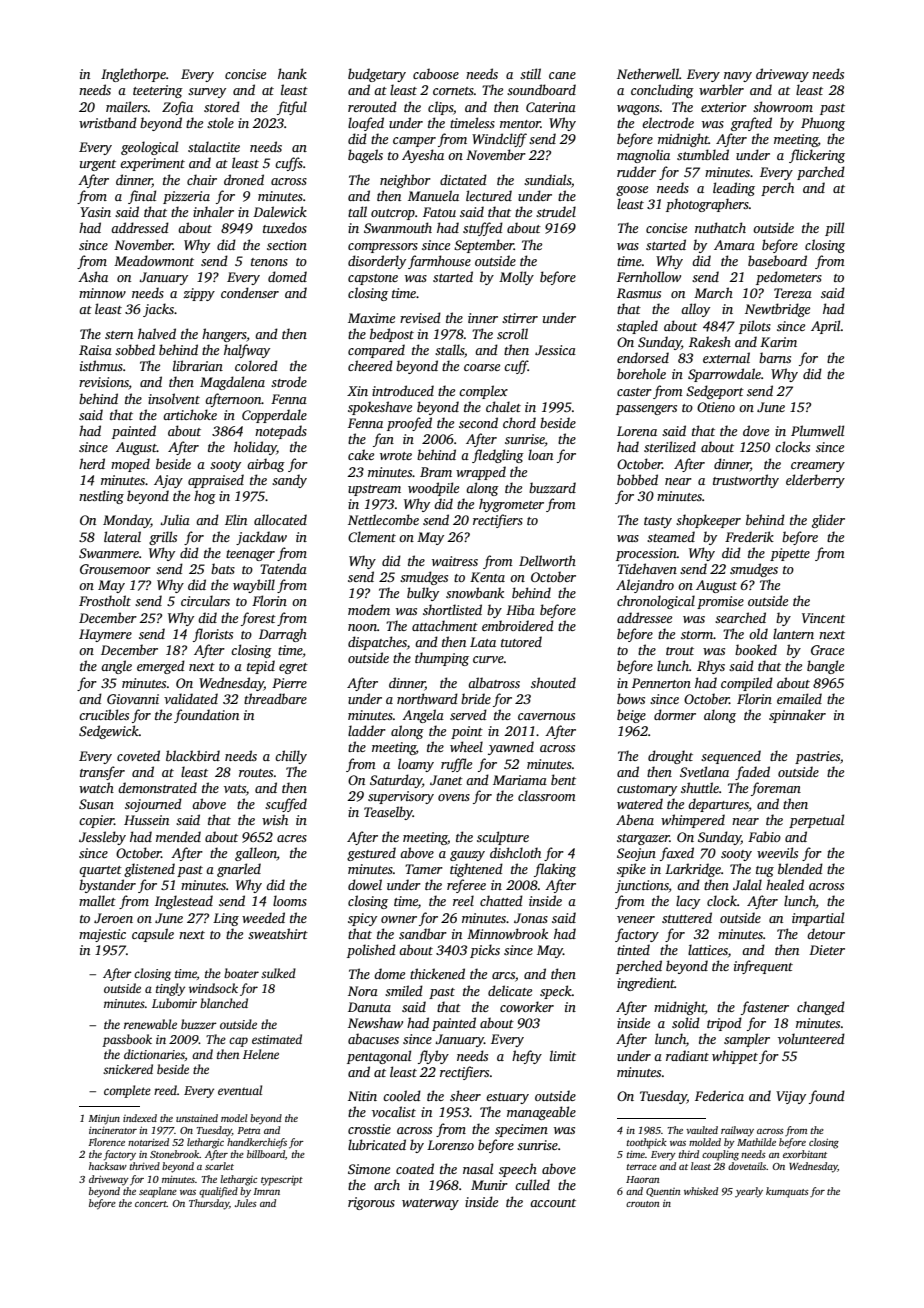  Describe the element at coordinates (556, 992) in the document. I see `speck` at that location.
